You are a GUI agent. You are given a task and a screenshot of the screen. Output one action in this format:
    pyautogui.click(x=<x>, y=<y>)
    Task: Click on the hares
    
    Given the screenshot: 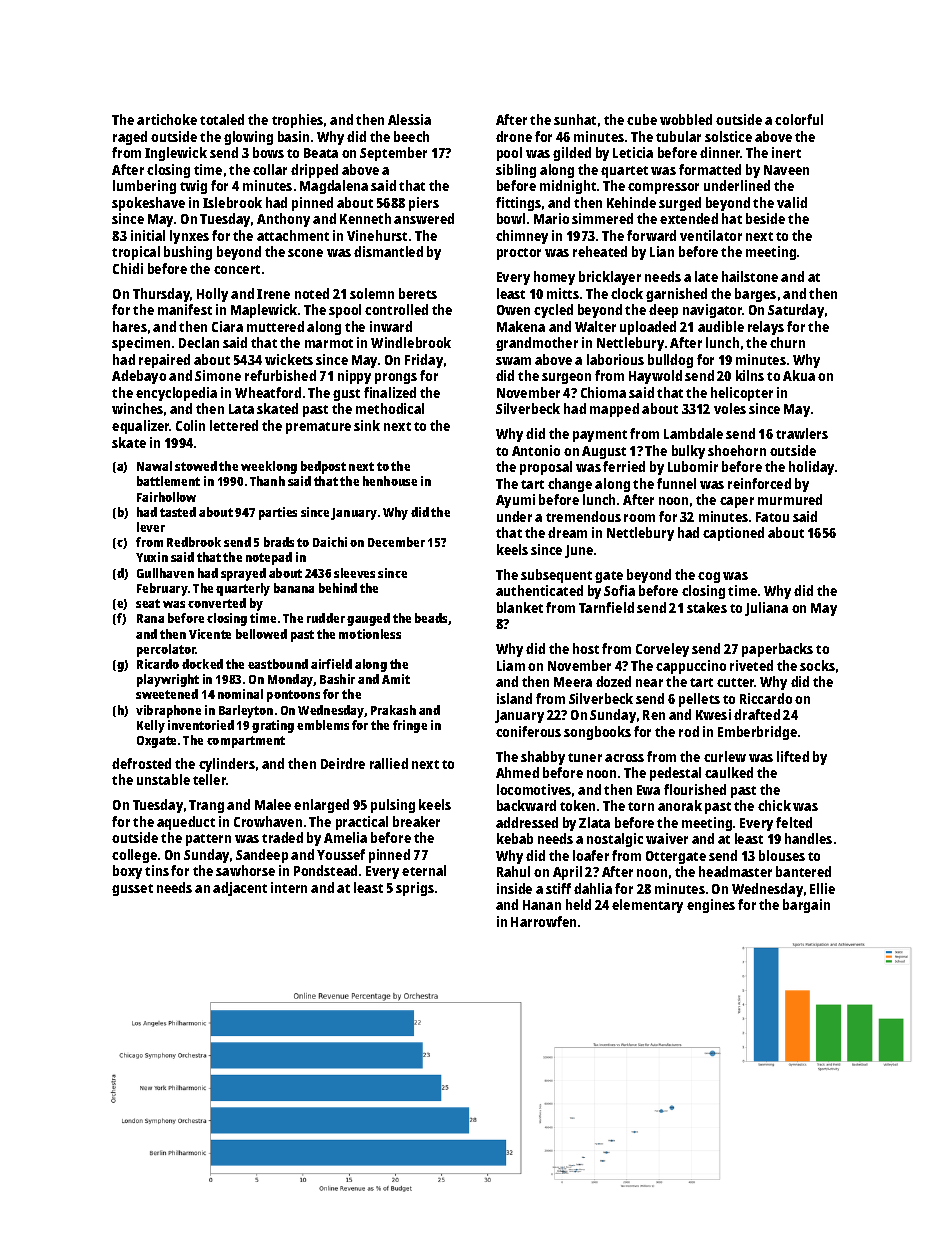 What is the action you would take?
    pyautogui.click(x=130, y=326)
